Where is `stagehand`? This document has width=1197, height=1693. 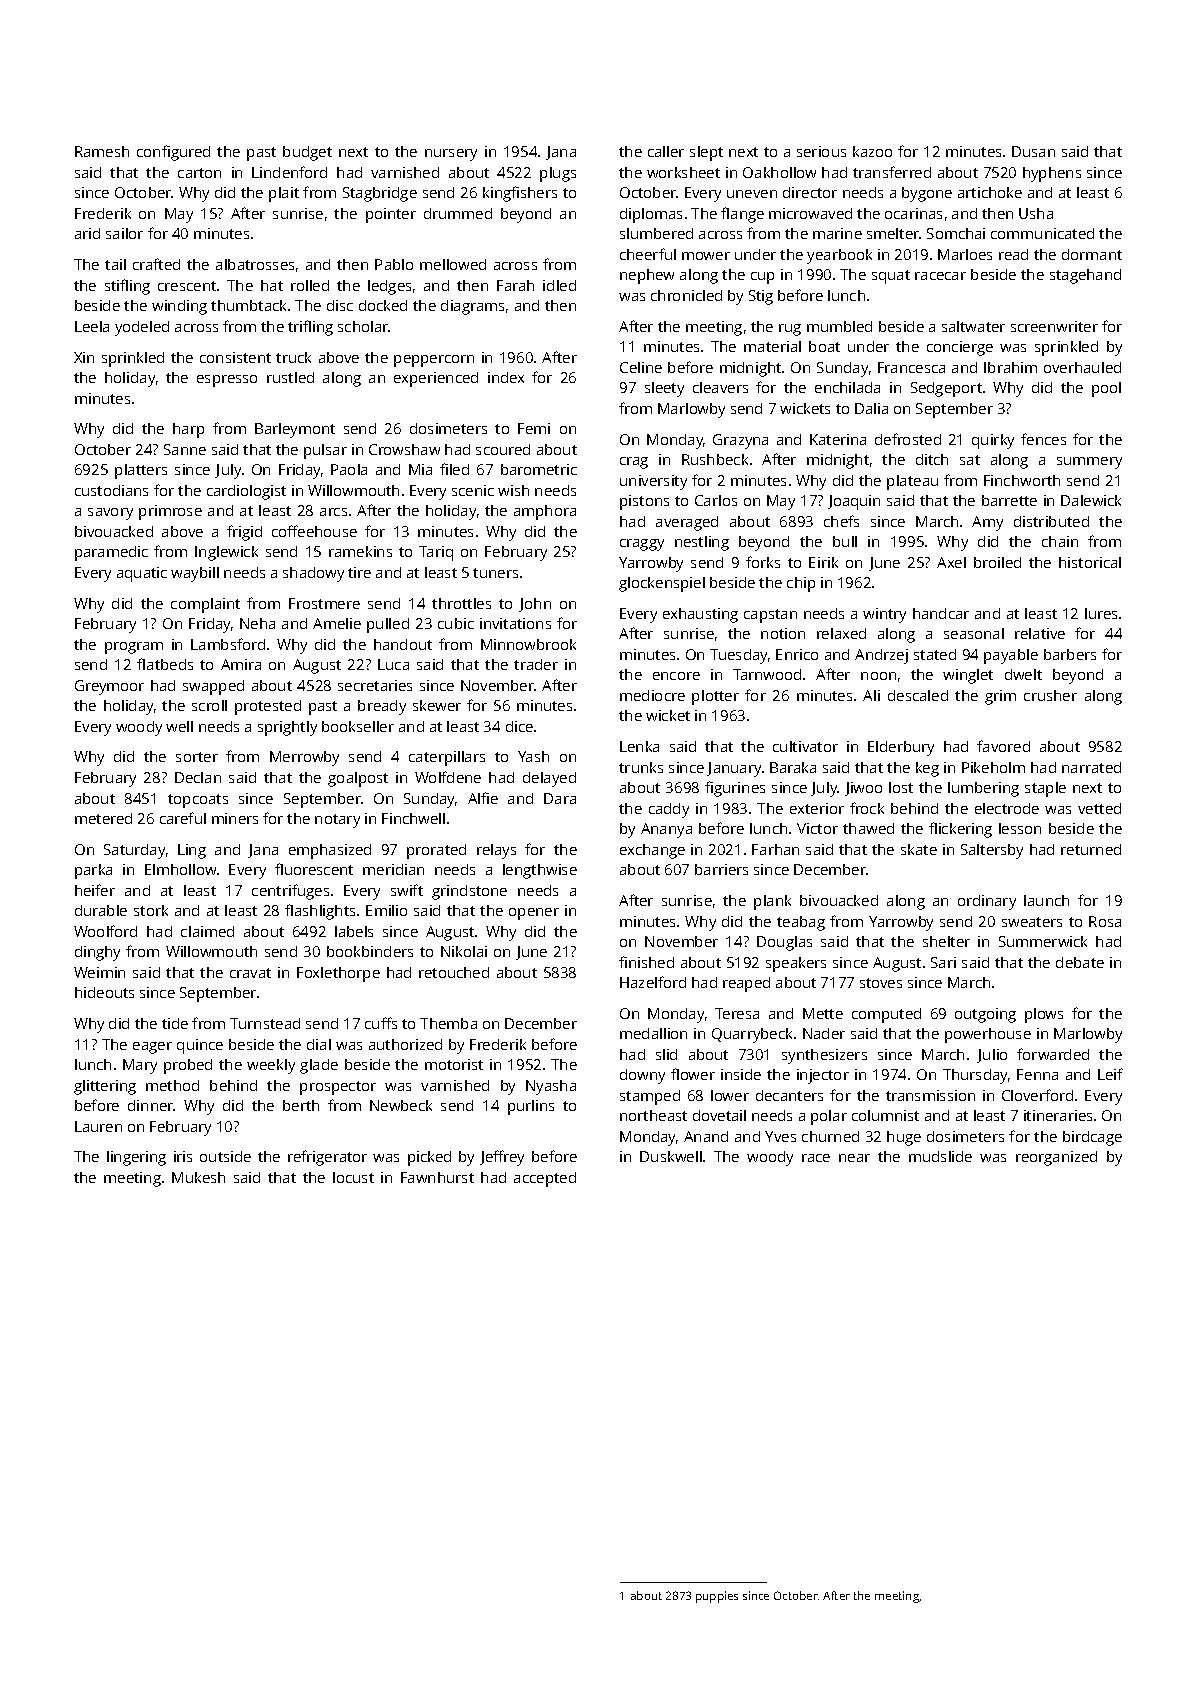
stagehand is located at coordinates (1085, 276).
